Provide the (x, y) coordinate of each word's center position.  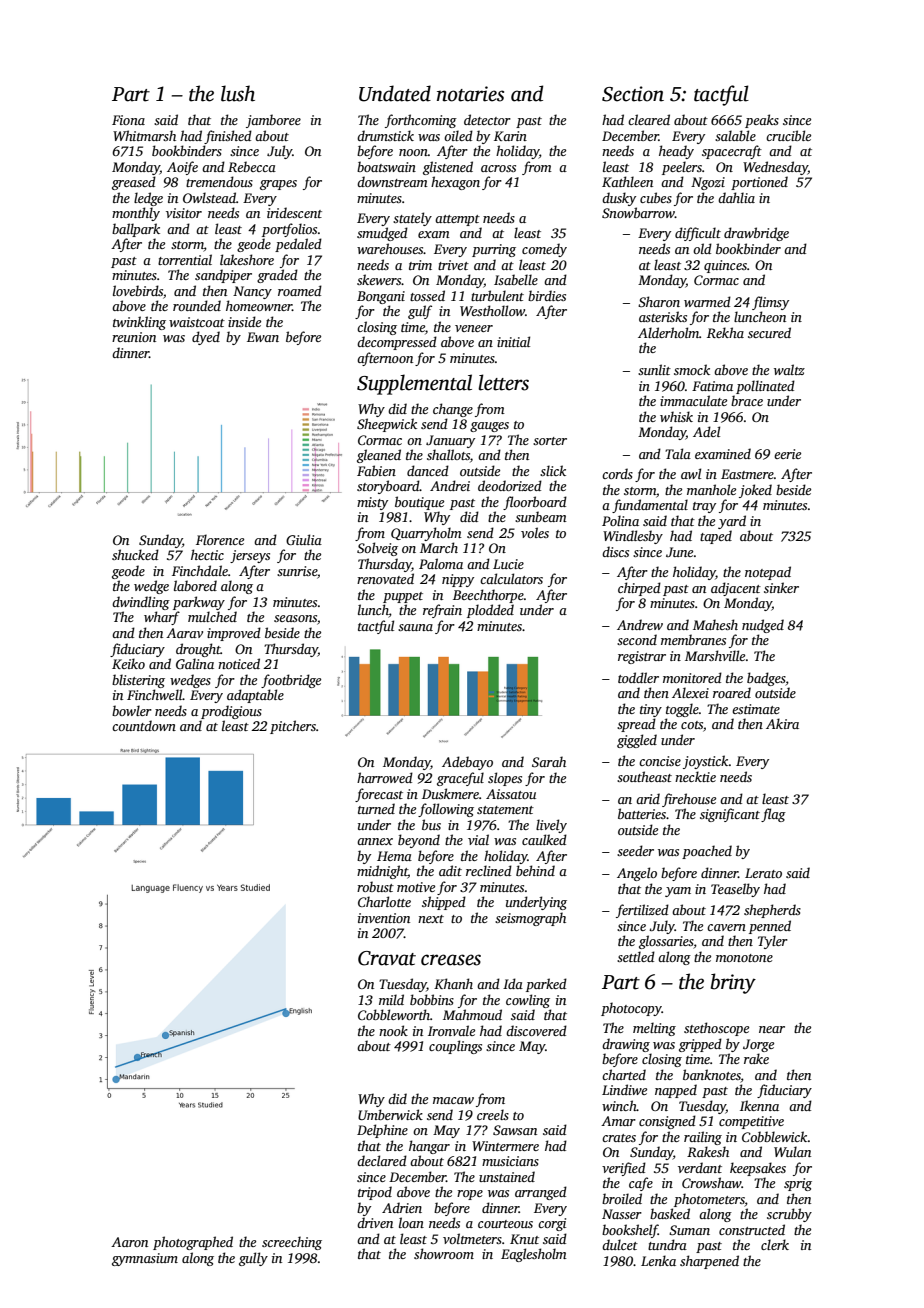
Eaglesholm (534, 1255)
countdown (144, 725)
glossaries (666, 942)
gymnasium (145, 1259)
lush (238, 93)
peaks (762, 121)
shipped (444, 903)
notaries (470, 94)
